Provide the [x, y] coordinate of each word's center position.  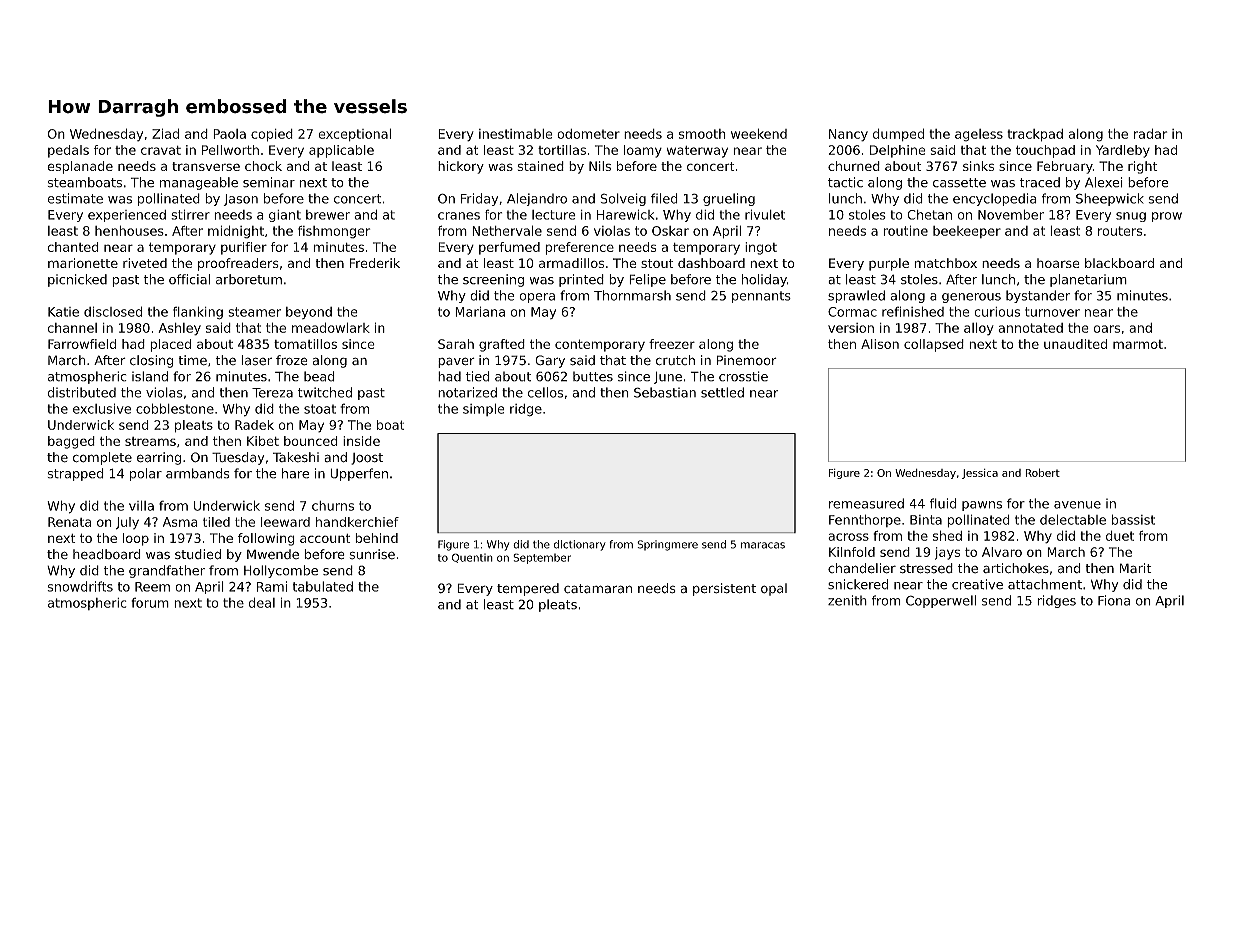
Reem [152, 587]
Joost [367, 459]
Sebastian [665, 392]
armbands [198, 473]
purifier [244, 248]
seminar [269, 182]
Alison [880, 344]
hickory [461, 167]
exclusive [102, 408]
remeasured [866, 503]
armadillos [571, 263]
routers [1120, 231]
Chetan [929, 215]
